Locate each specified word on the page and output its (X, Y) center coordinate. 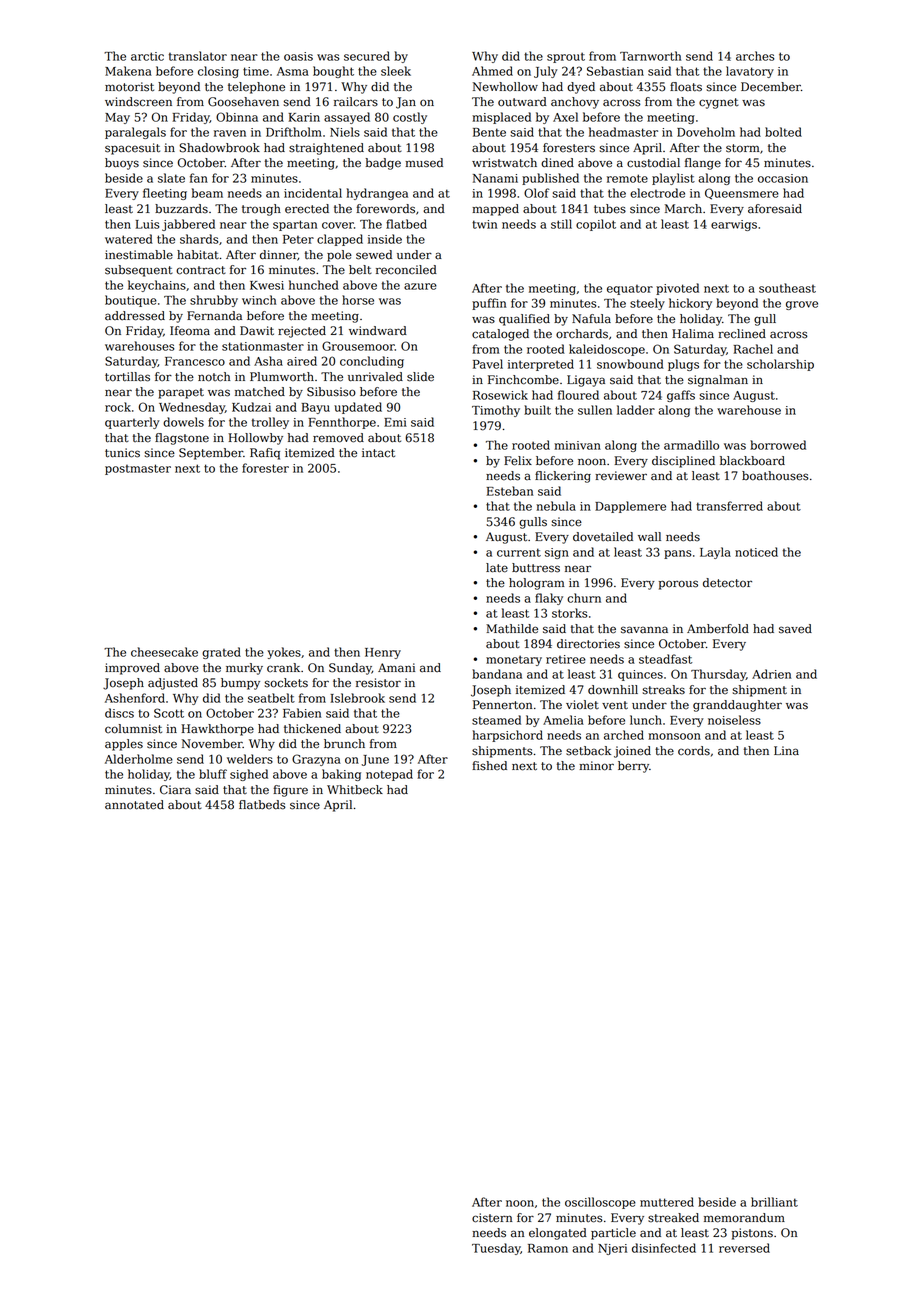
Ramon (548, 1248)
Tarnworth (650, 56)
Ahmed (492, 71)
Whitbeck (355, 790)
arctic (147, 56)
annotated (134, 805)
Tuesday (496, 1249)
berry (633, 767)
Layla (715, 553)
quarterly (132, 423)
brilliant (774, 1202)
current (519, 552)
